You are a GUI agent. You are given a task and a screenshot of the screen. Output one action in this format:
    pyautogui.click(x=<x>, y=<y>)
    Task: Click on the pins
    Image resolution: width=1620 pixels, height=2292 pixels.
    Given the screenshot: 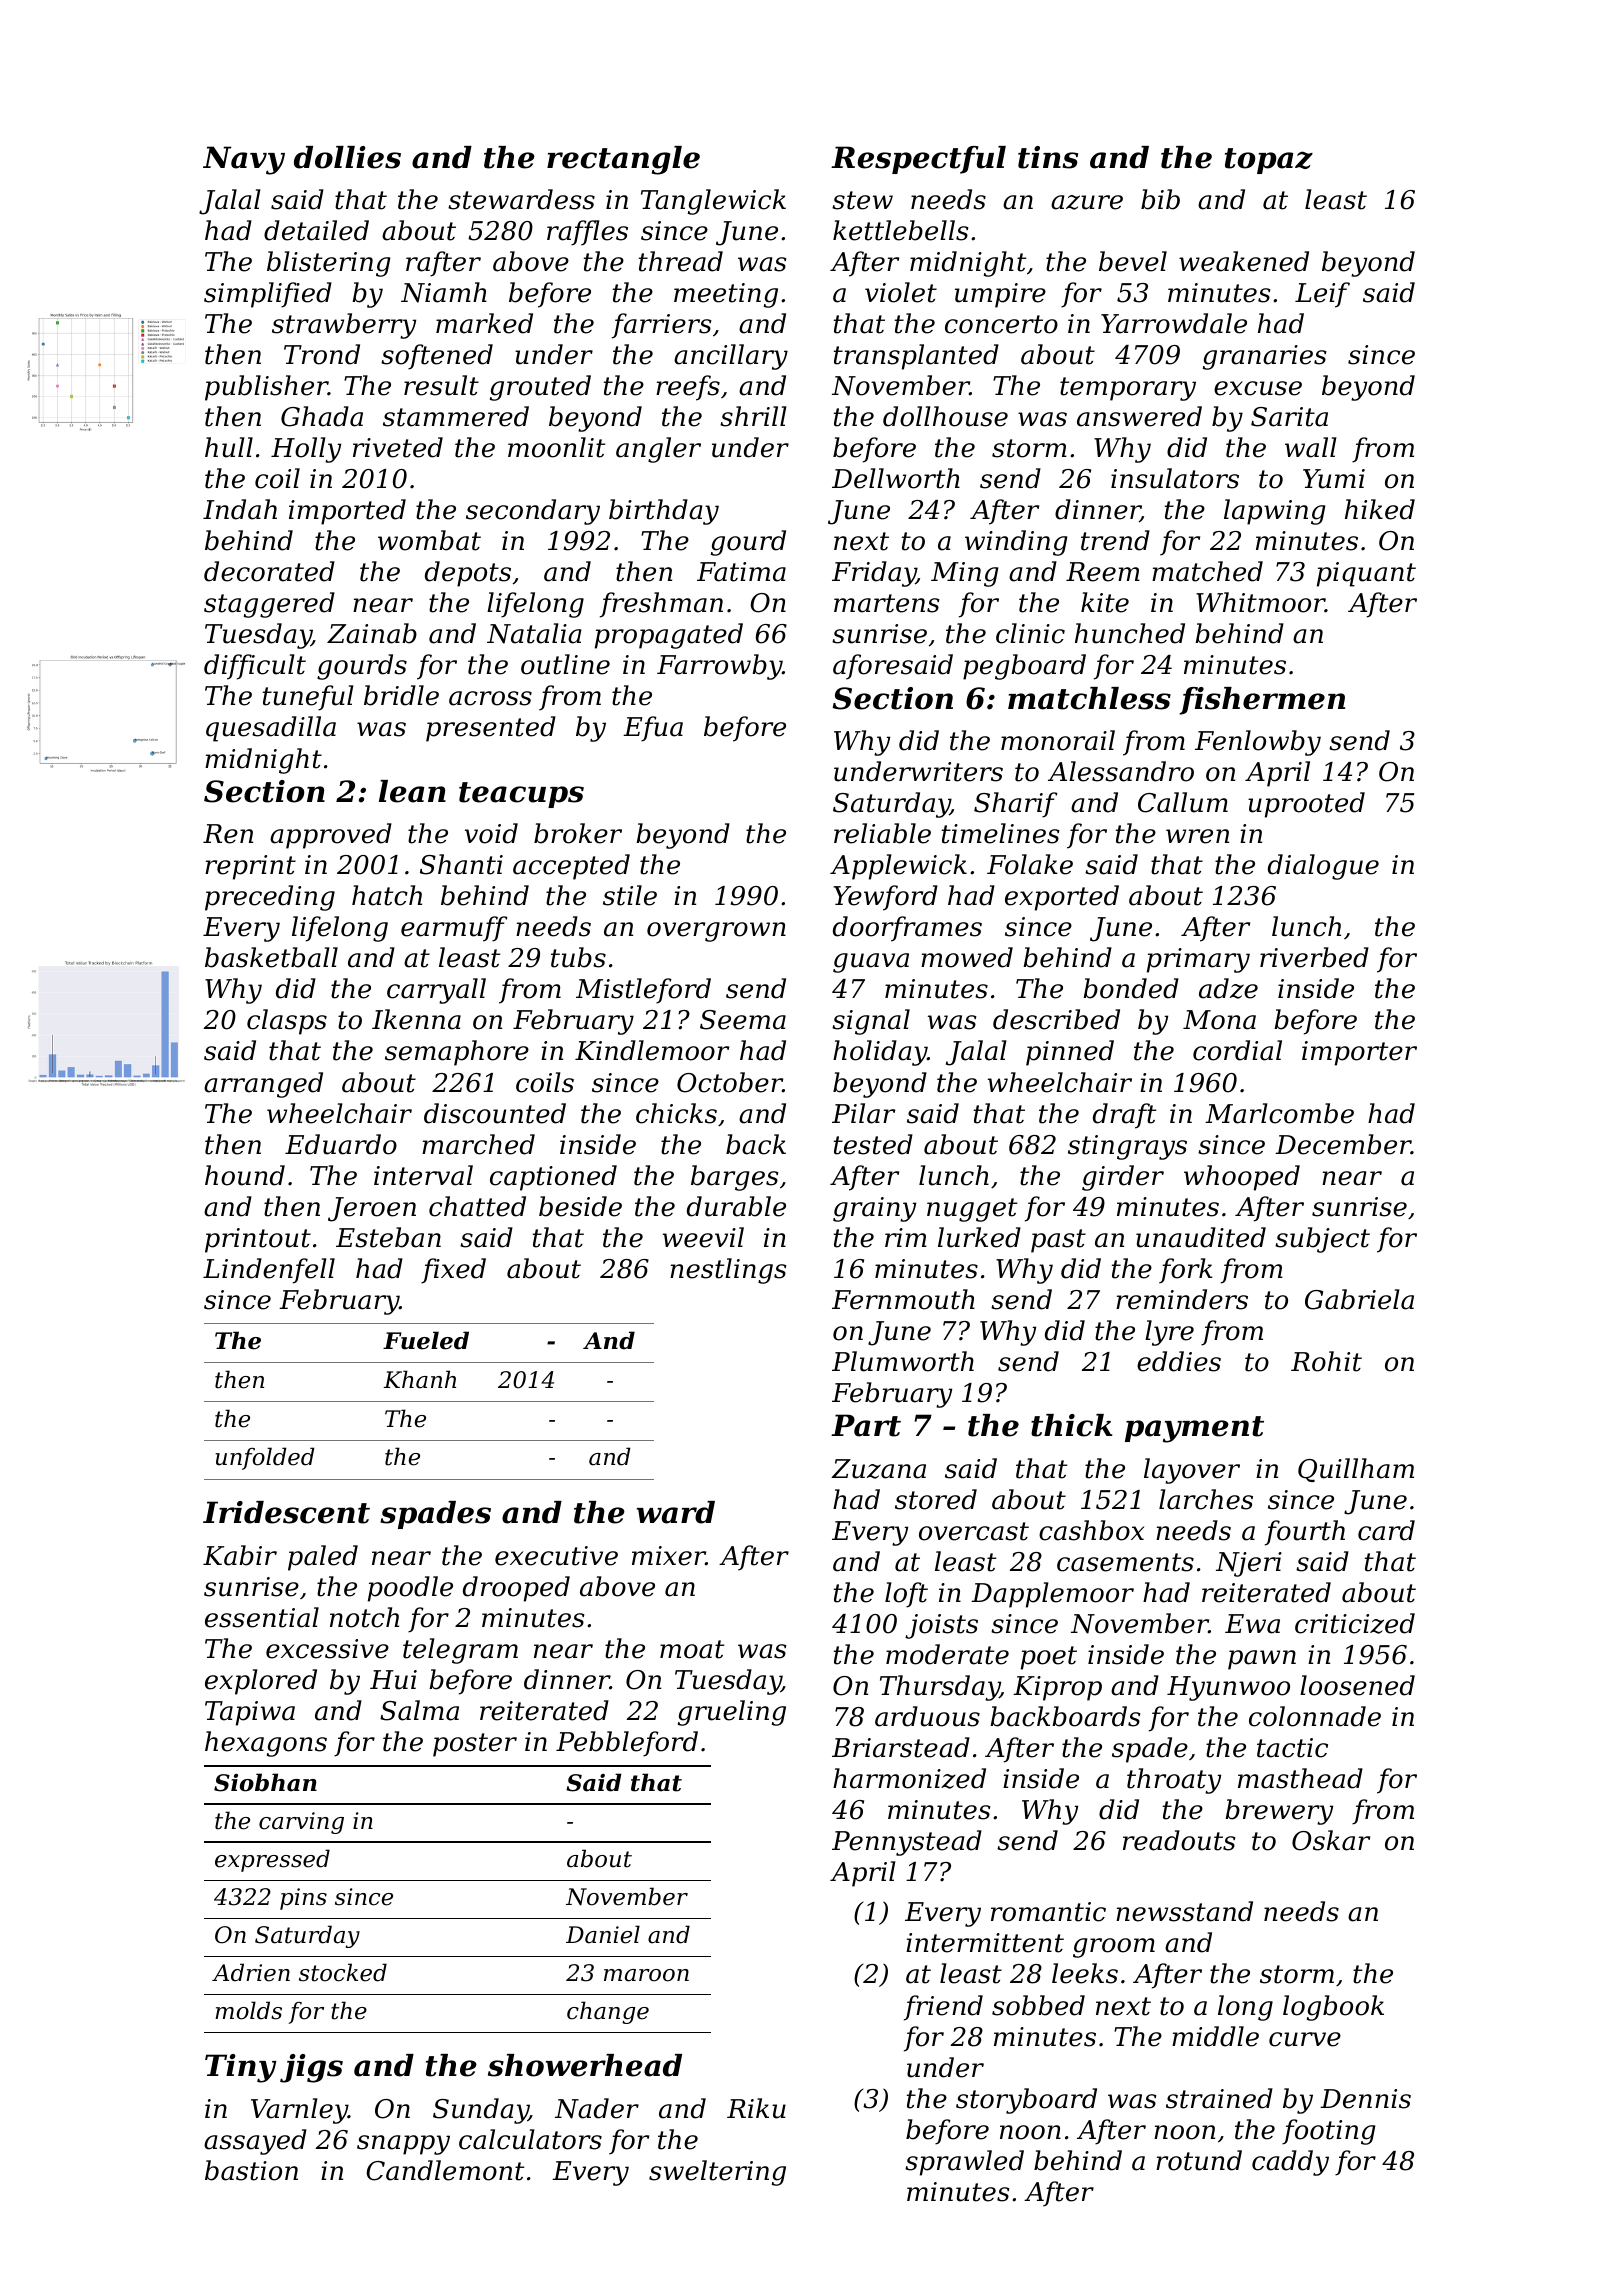 What is the action you would take?
    pyautogui.click(x=303, y=1899)
